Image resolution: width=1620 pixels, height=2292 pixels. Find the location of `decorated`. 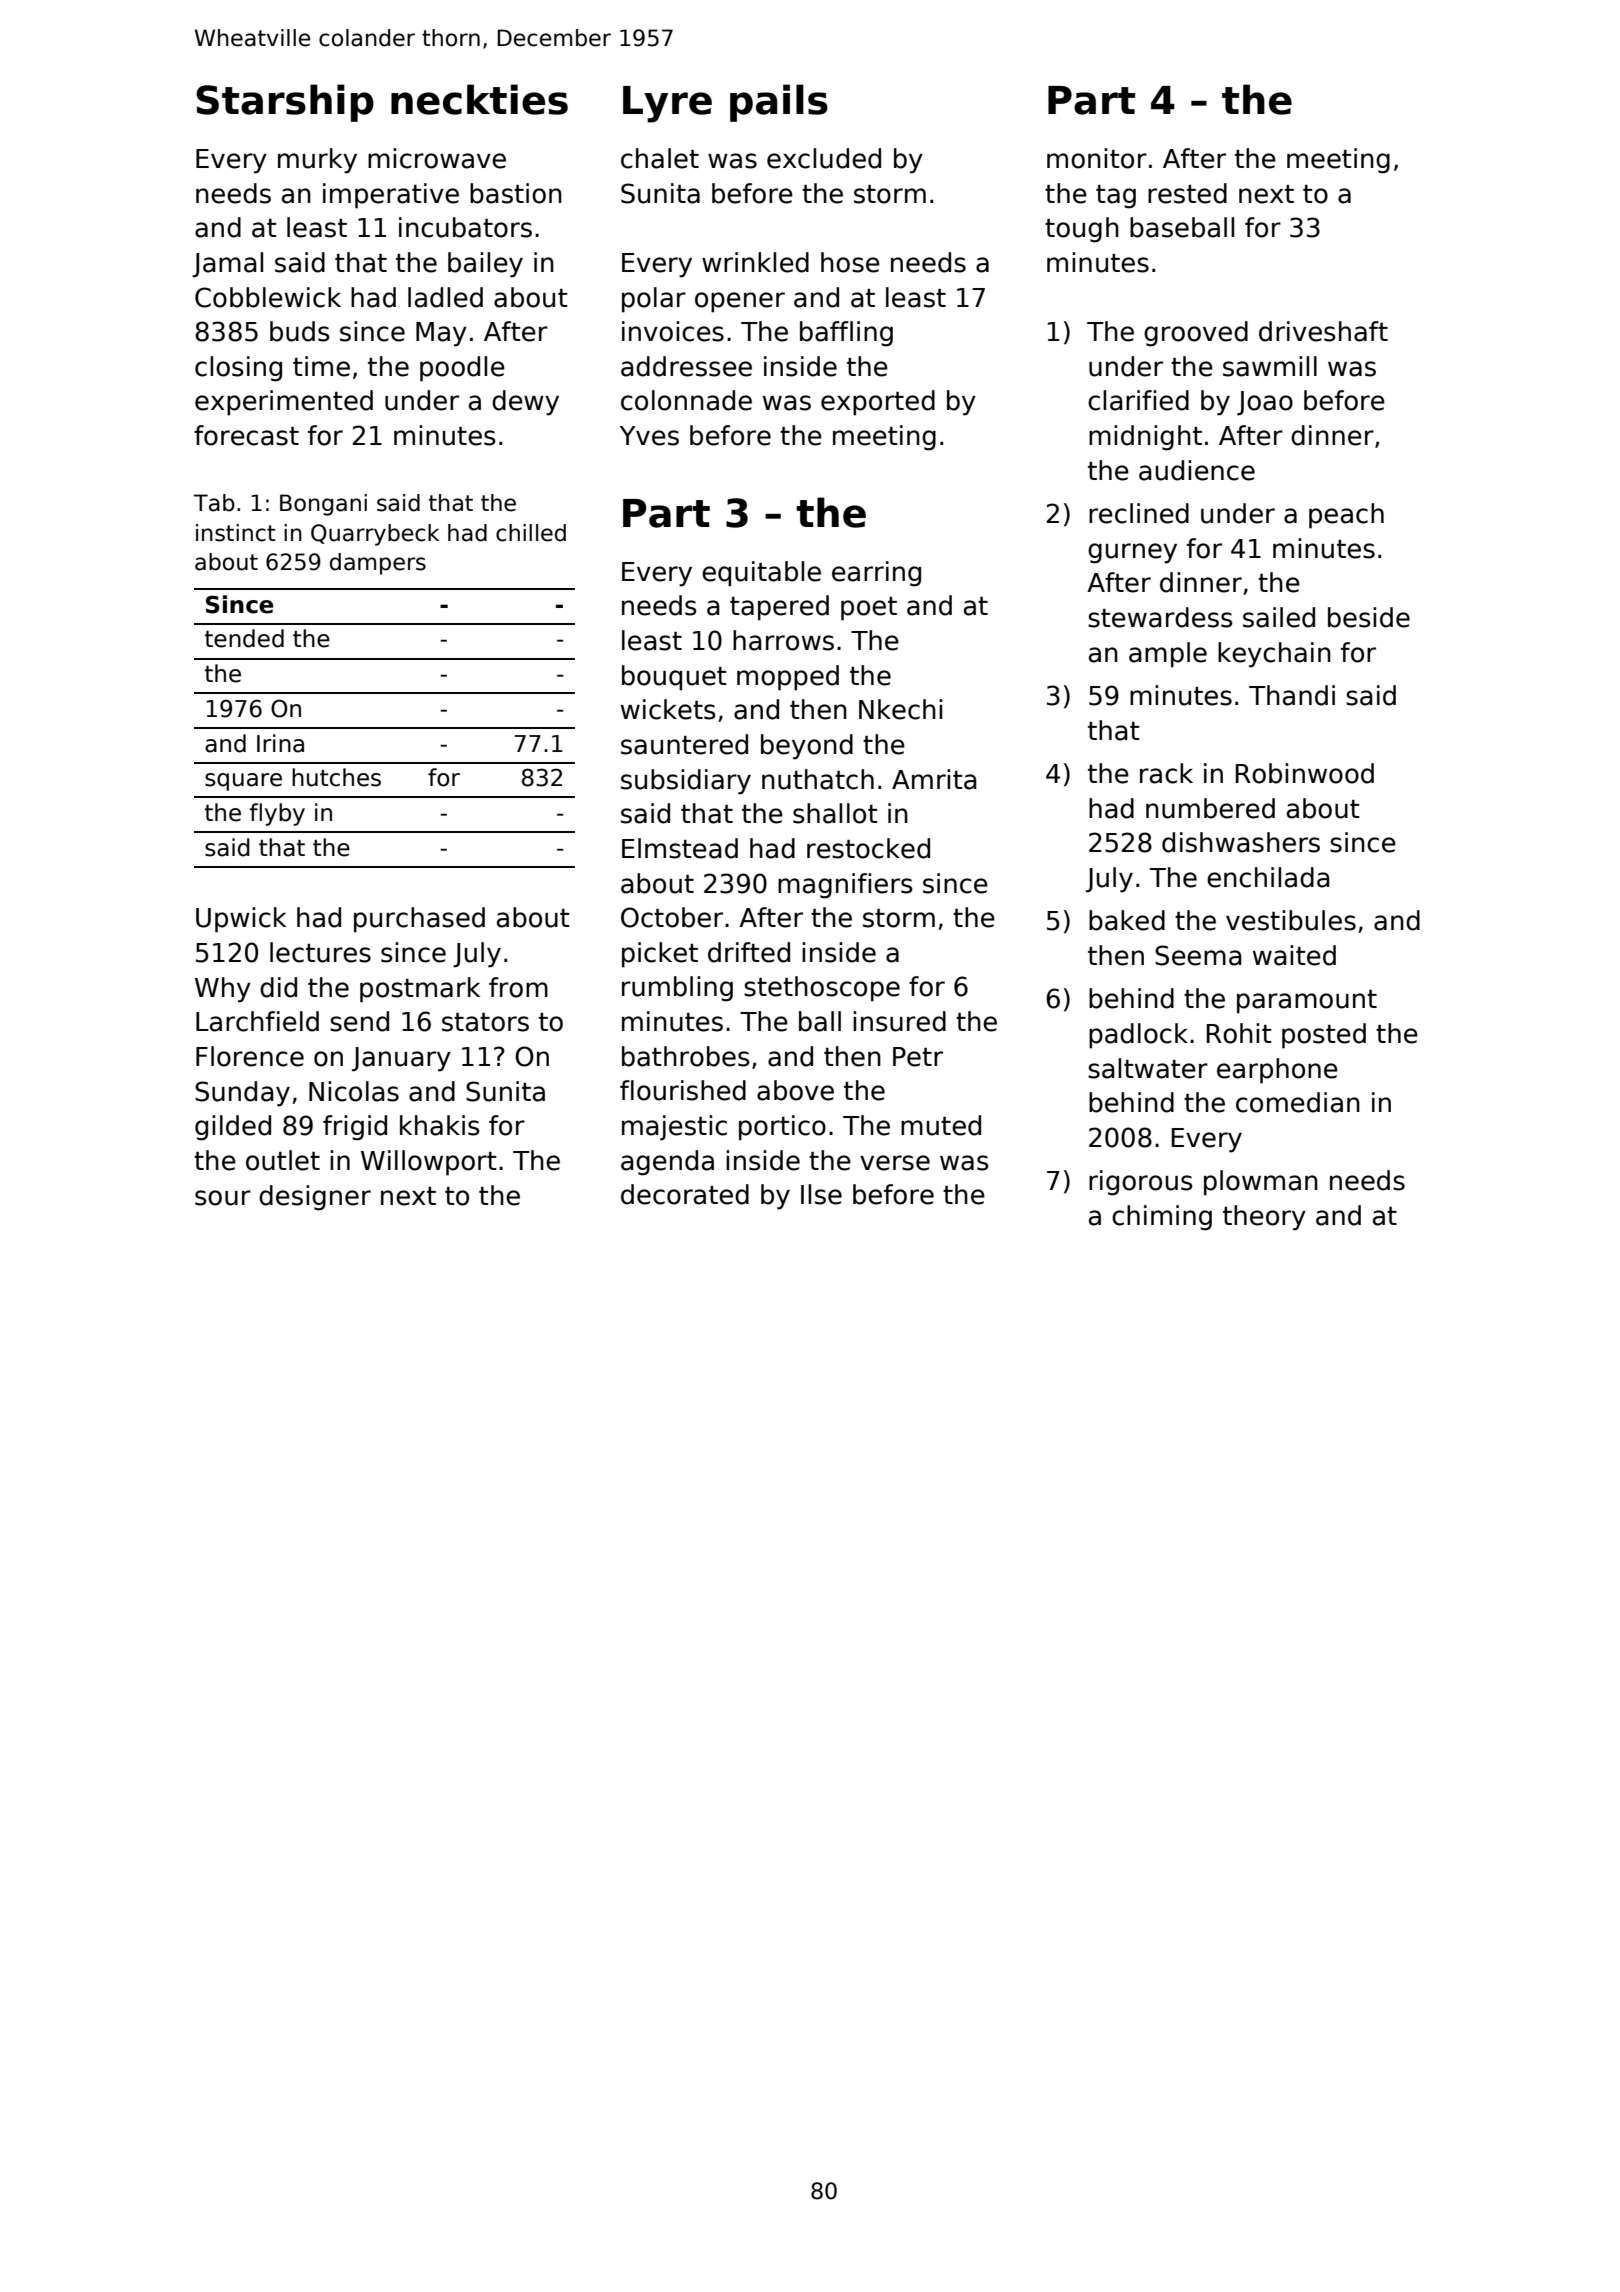

decorated is located at coordinates (685, 1194).
